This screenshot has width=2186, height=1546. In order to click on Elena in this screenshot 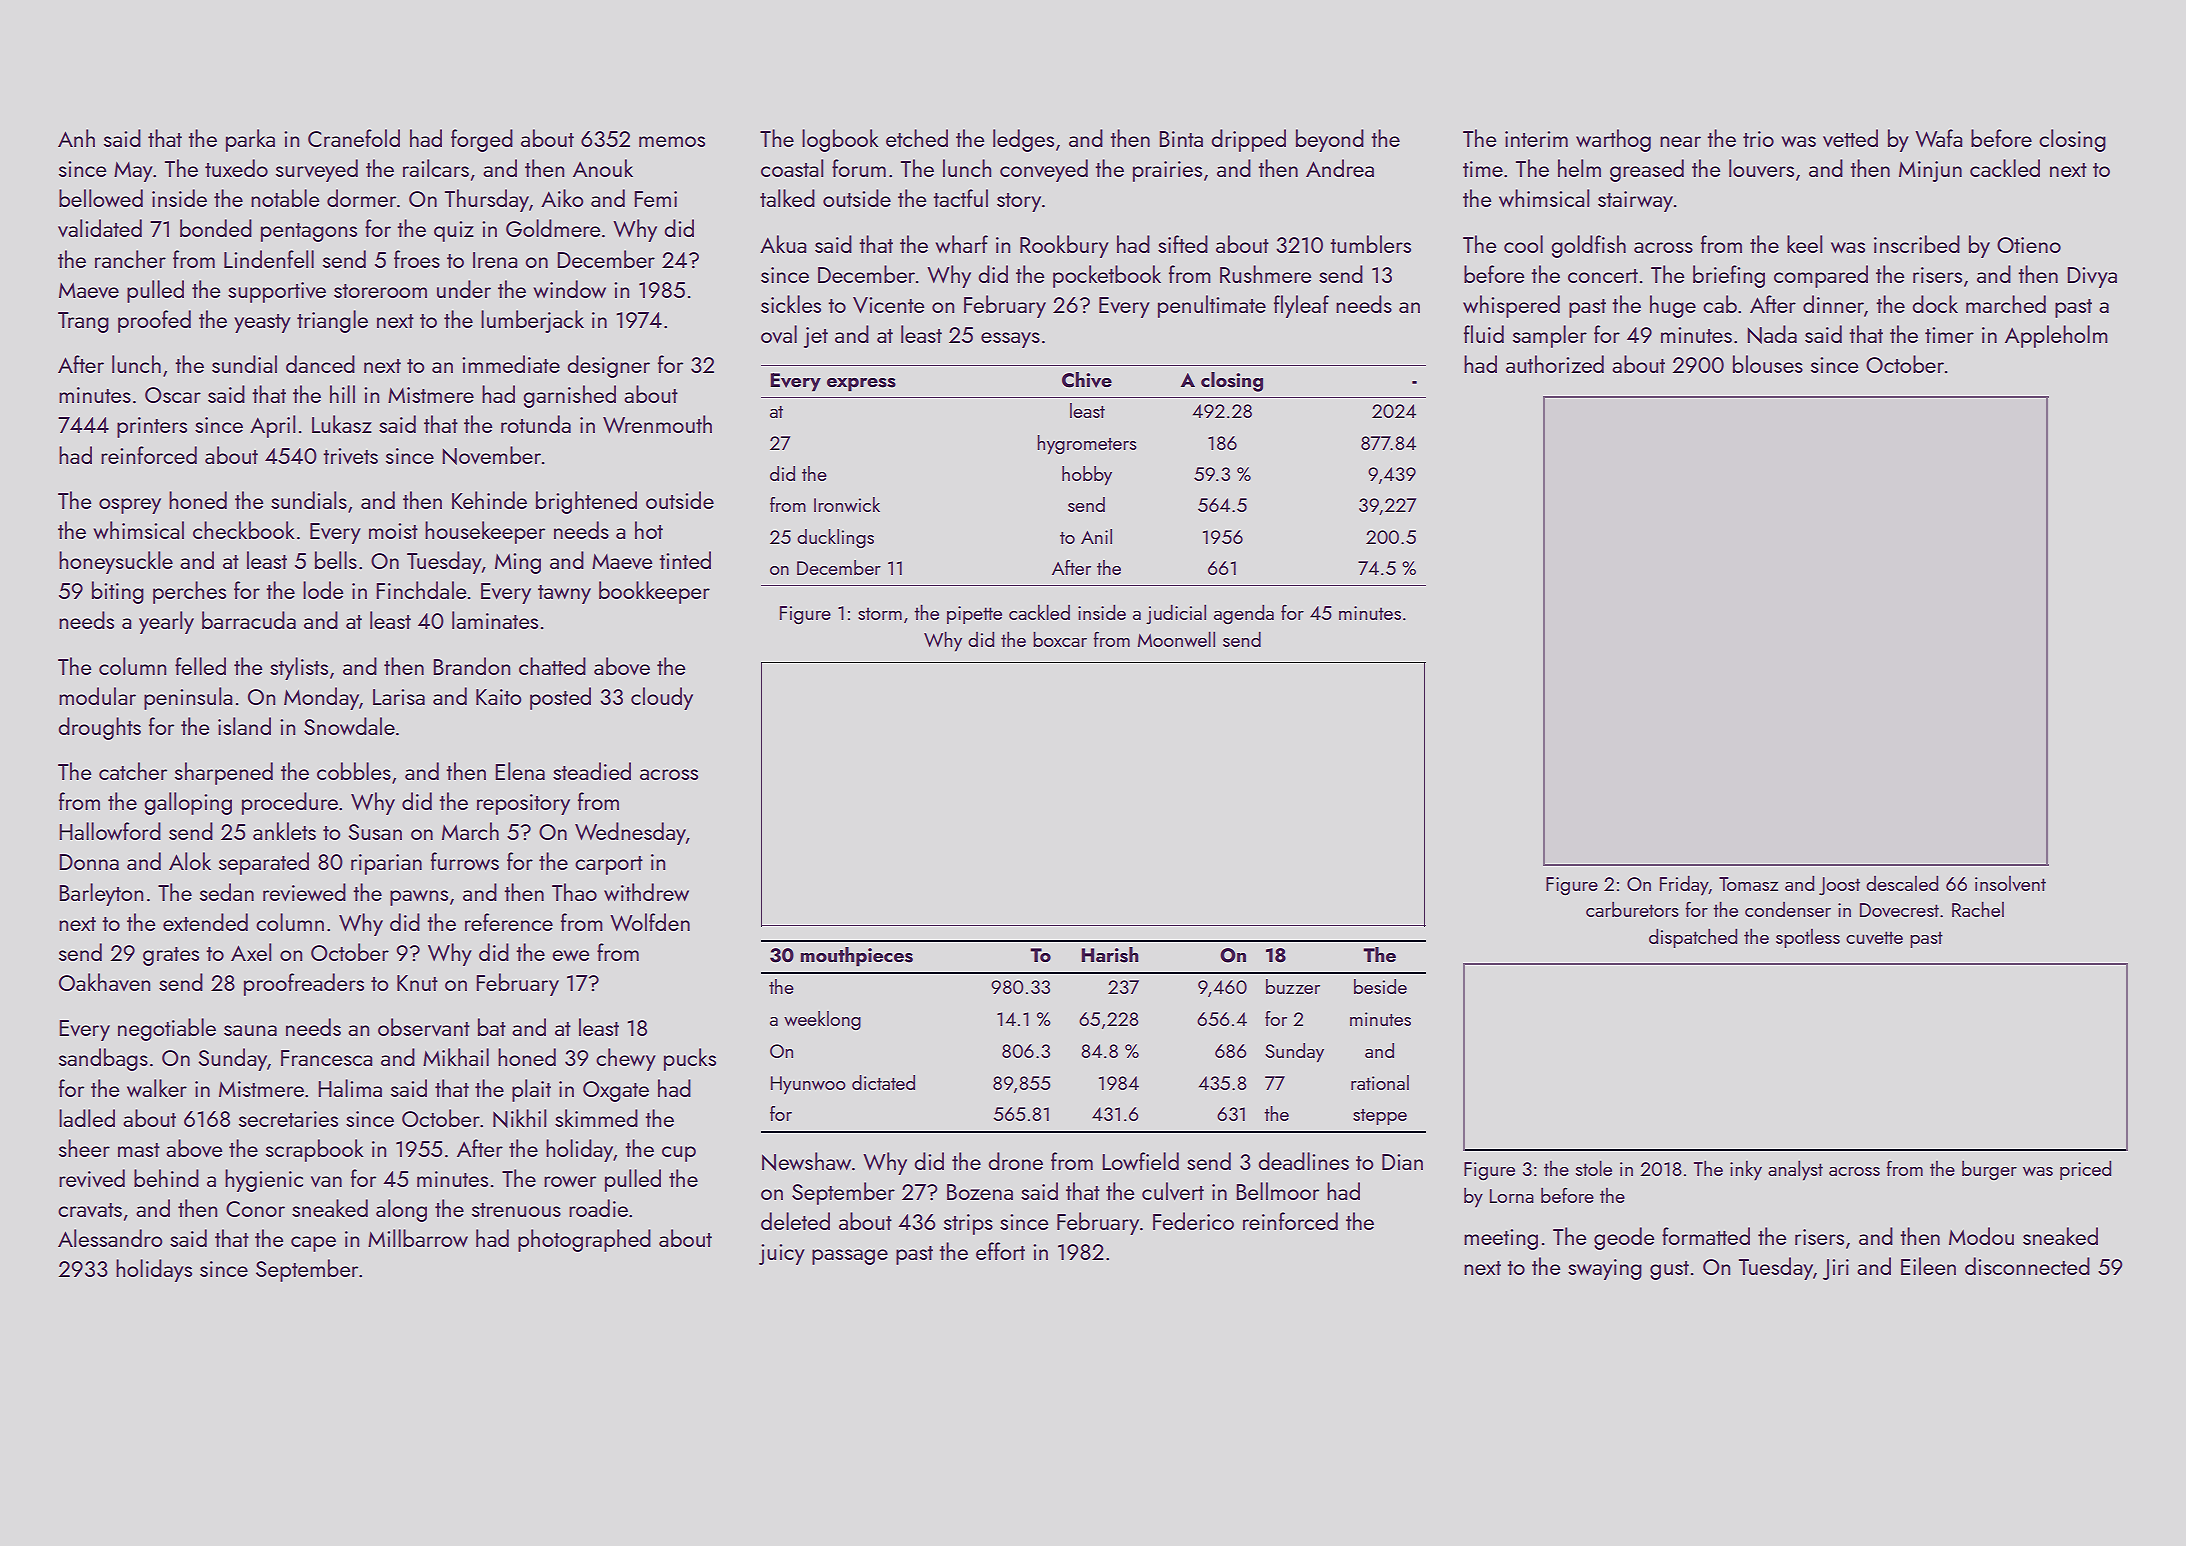, I will do `click(520, 771)`.
